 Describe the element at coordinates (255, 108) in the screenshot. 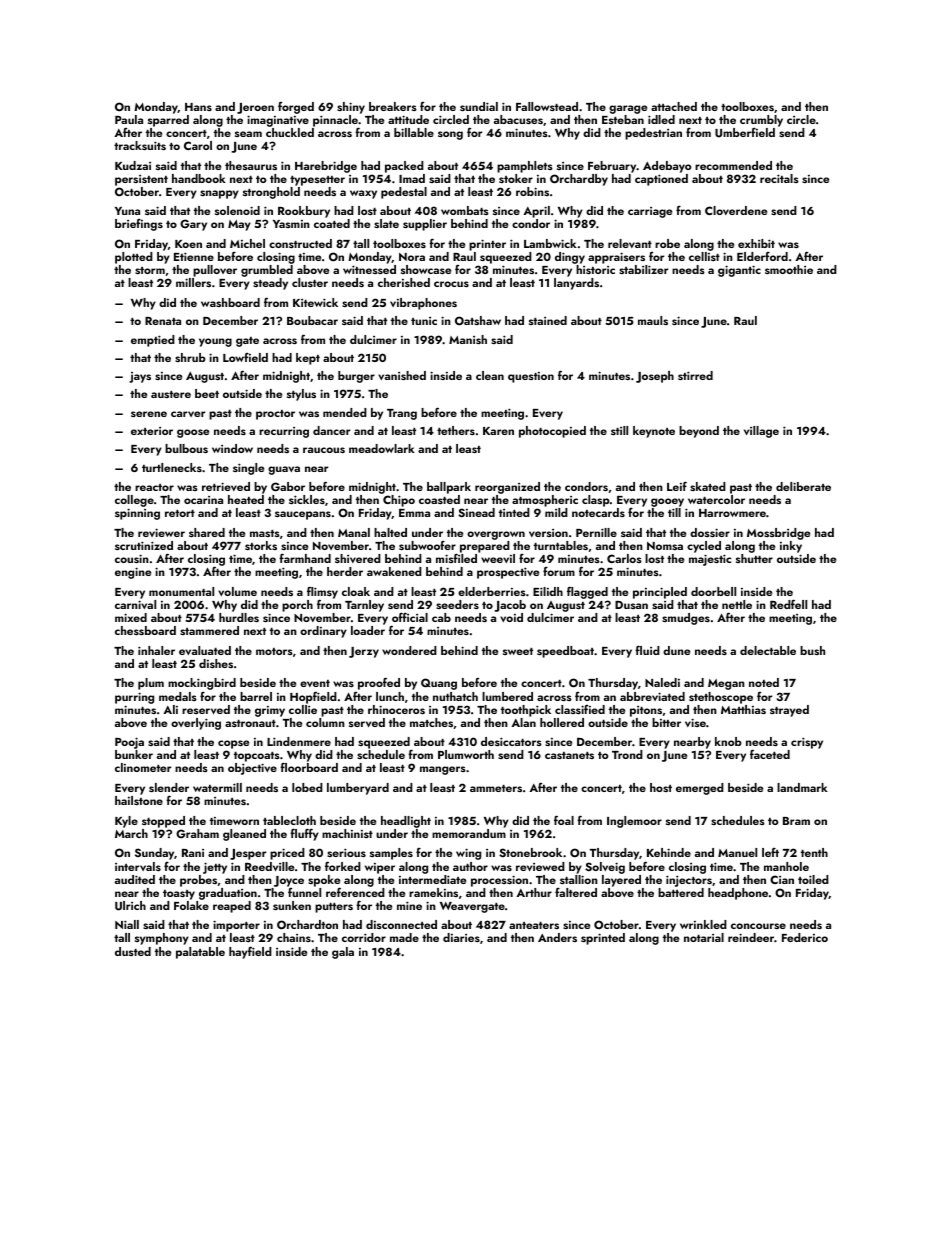

I see `Jeroen` at that location.
